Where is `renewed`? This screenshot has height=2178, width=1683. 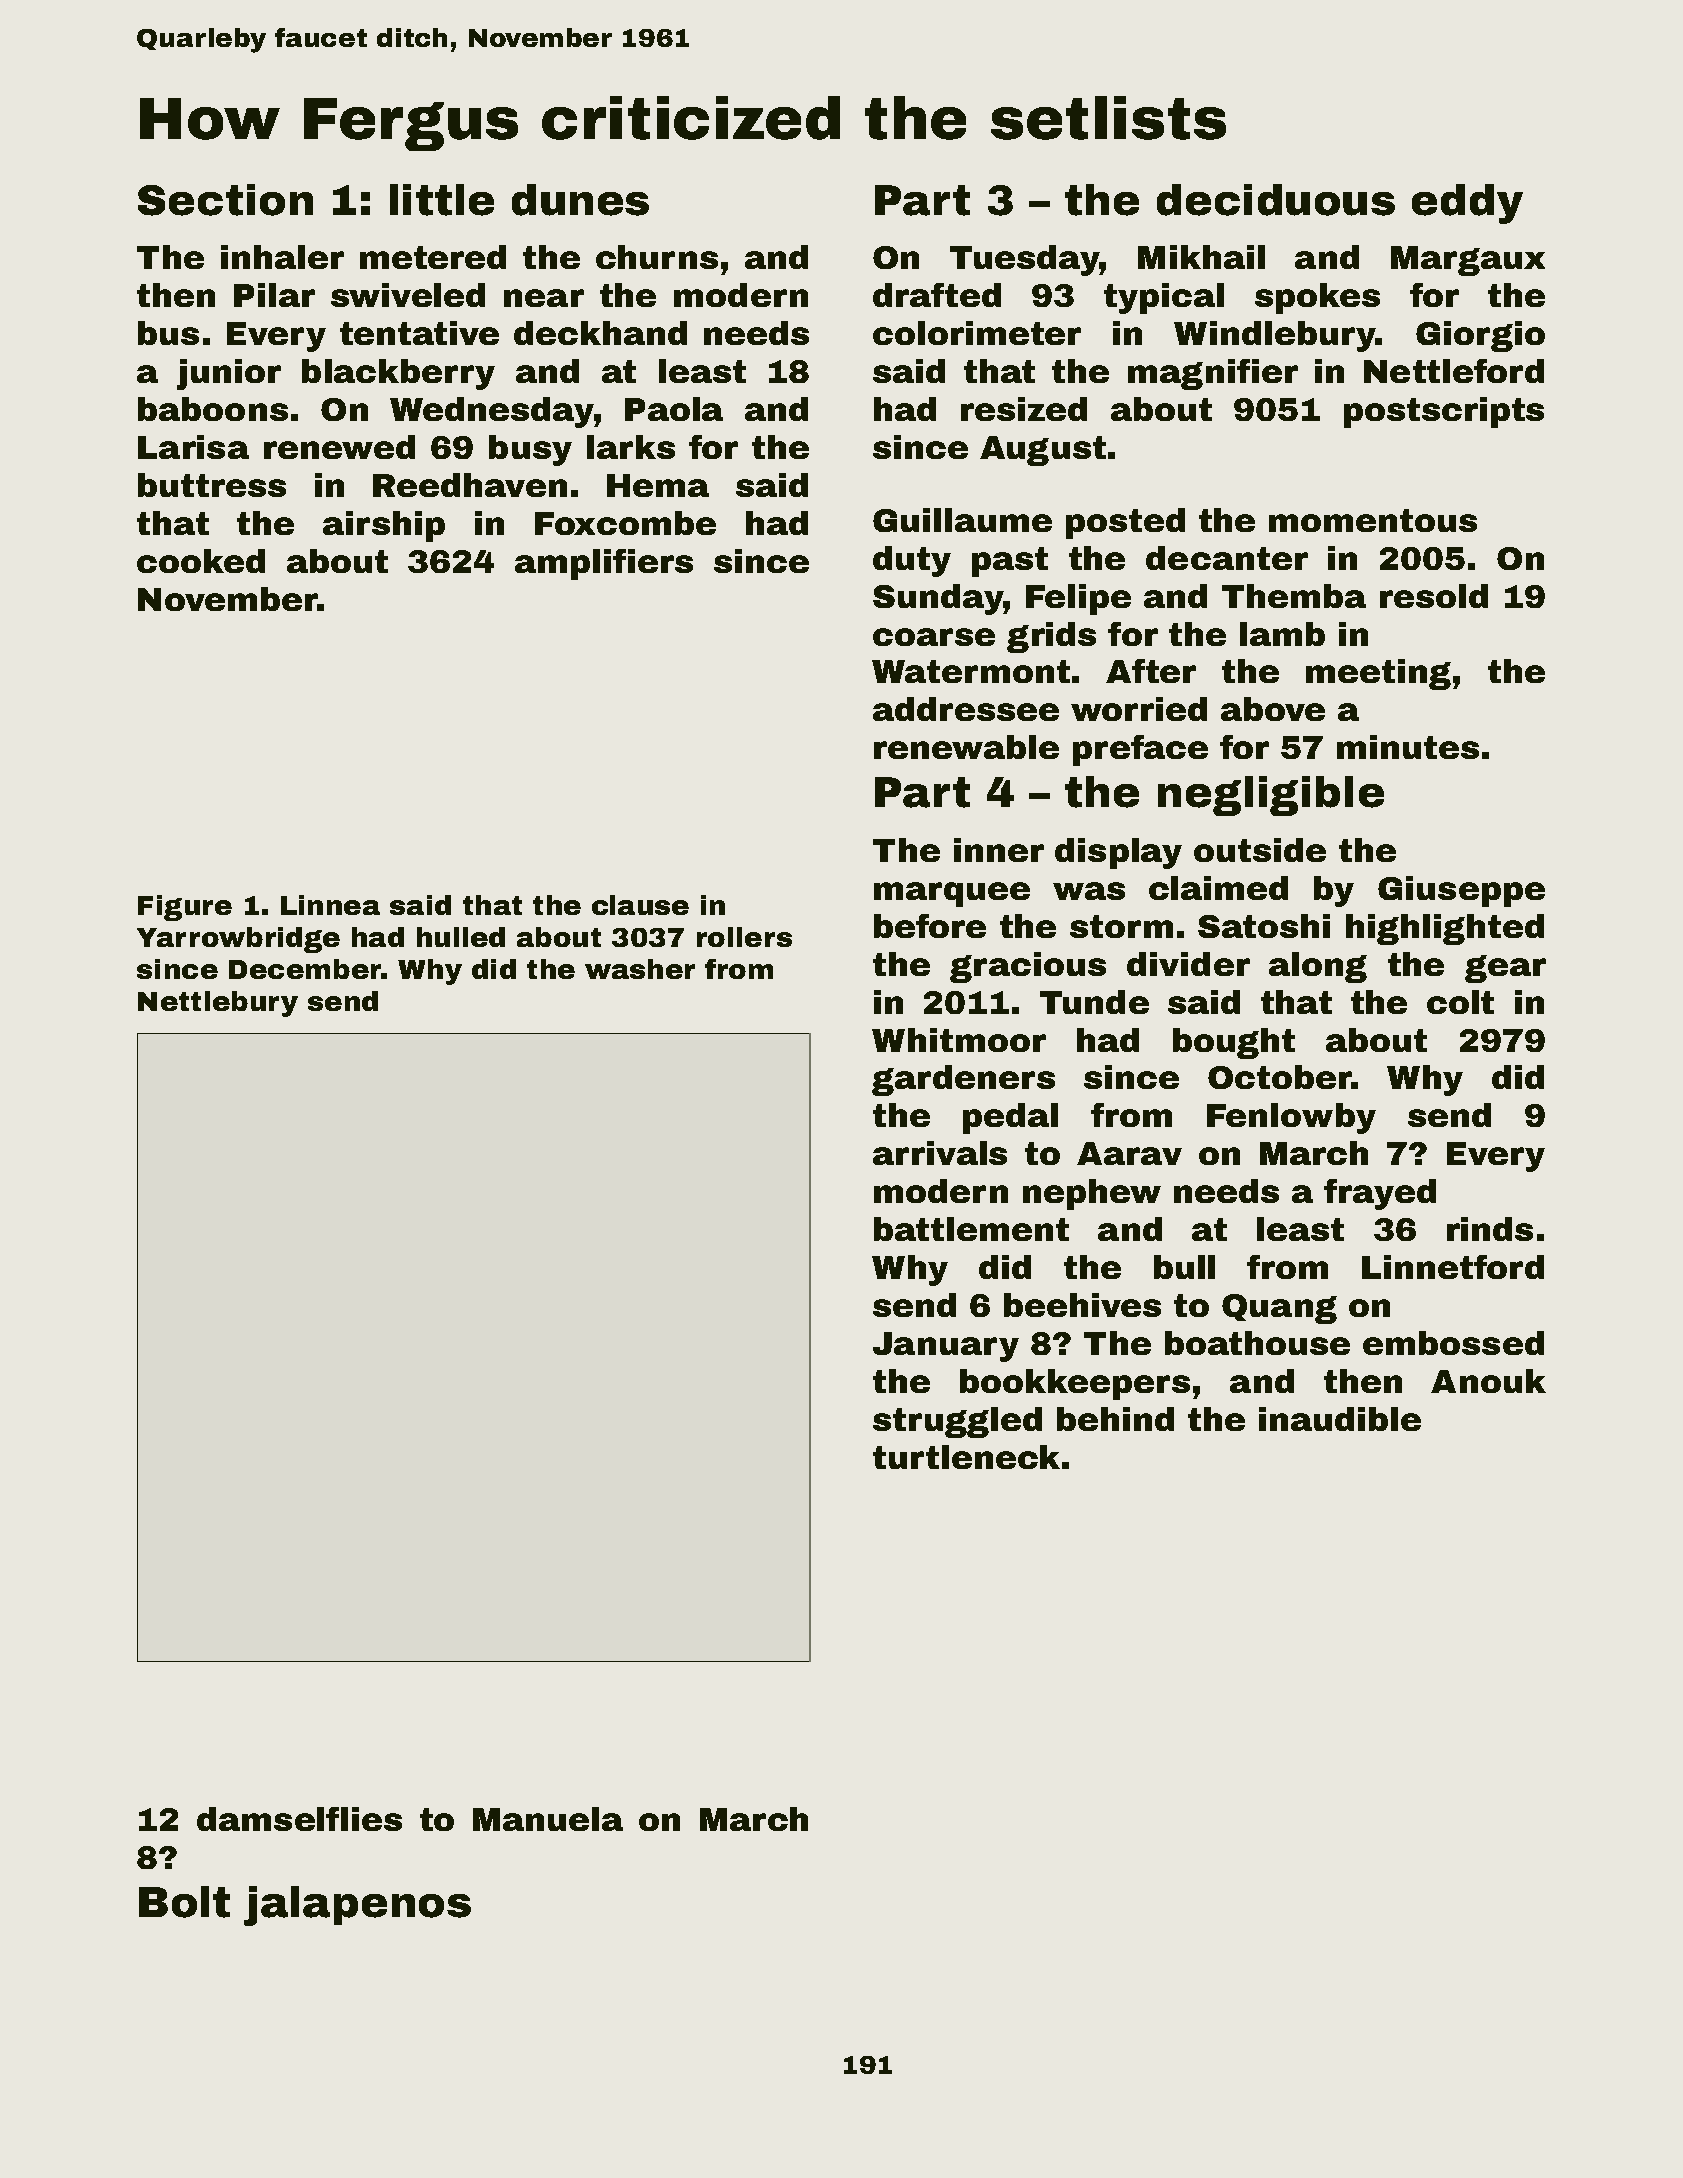
renewed is located at coordinates (339, 447).
